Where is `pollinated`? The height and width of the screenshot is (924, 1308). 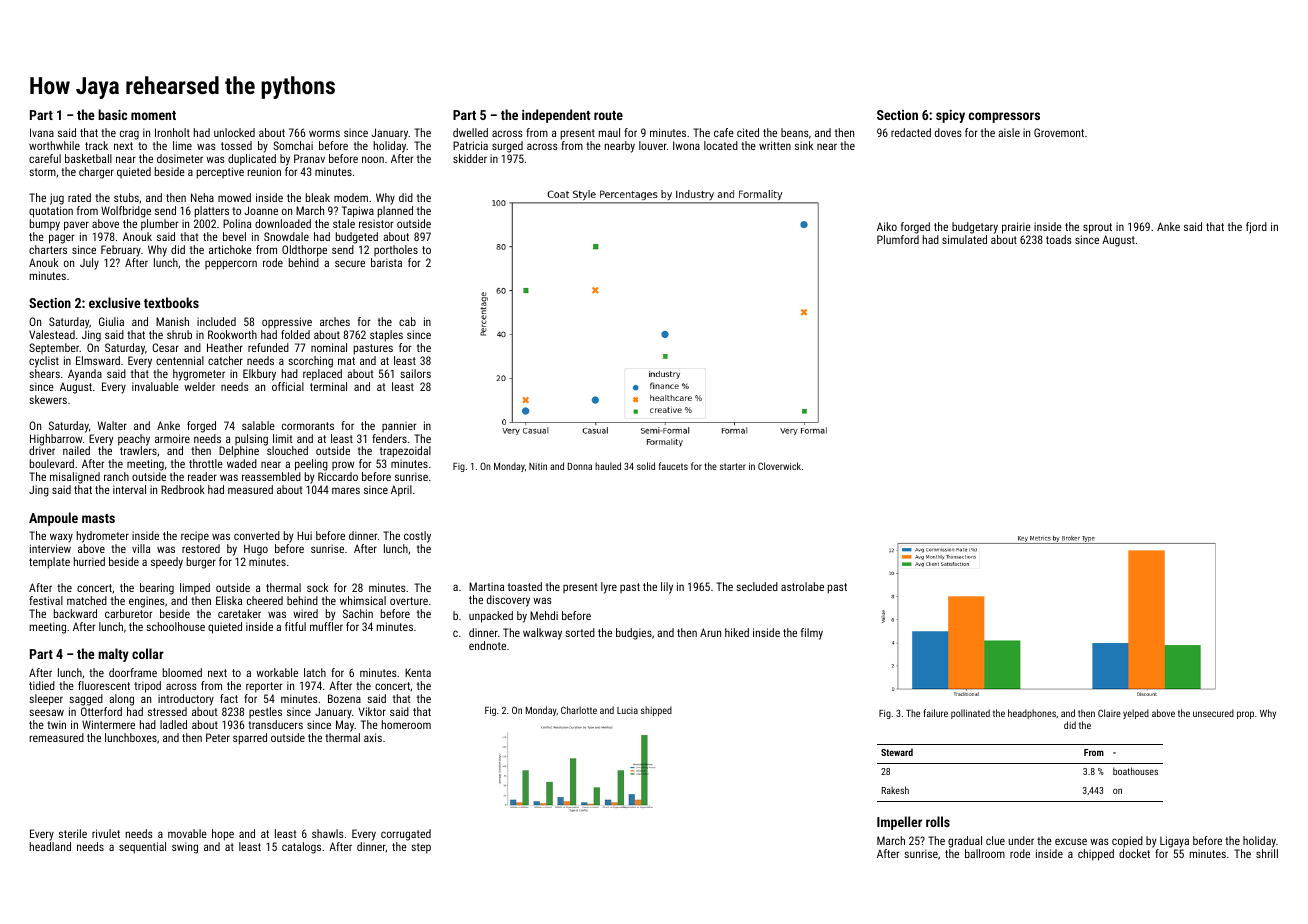 pollinated is located at coordinates (970, 714).
